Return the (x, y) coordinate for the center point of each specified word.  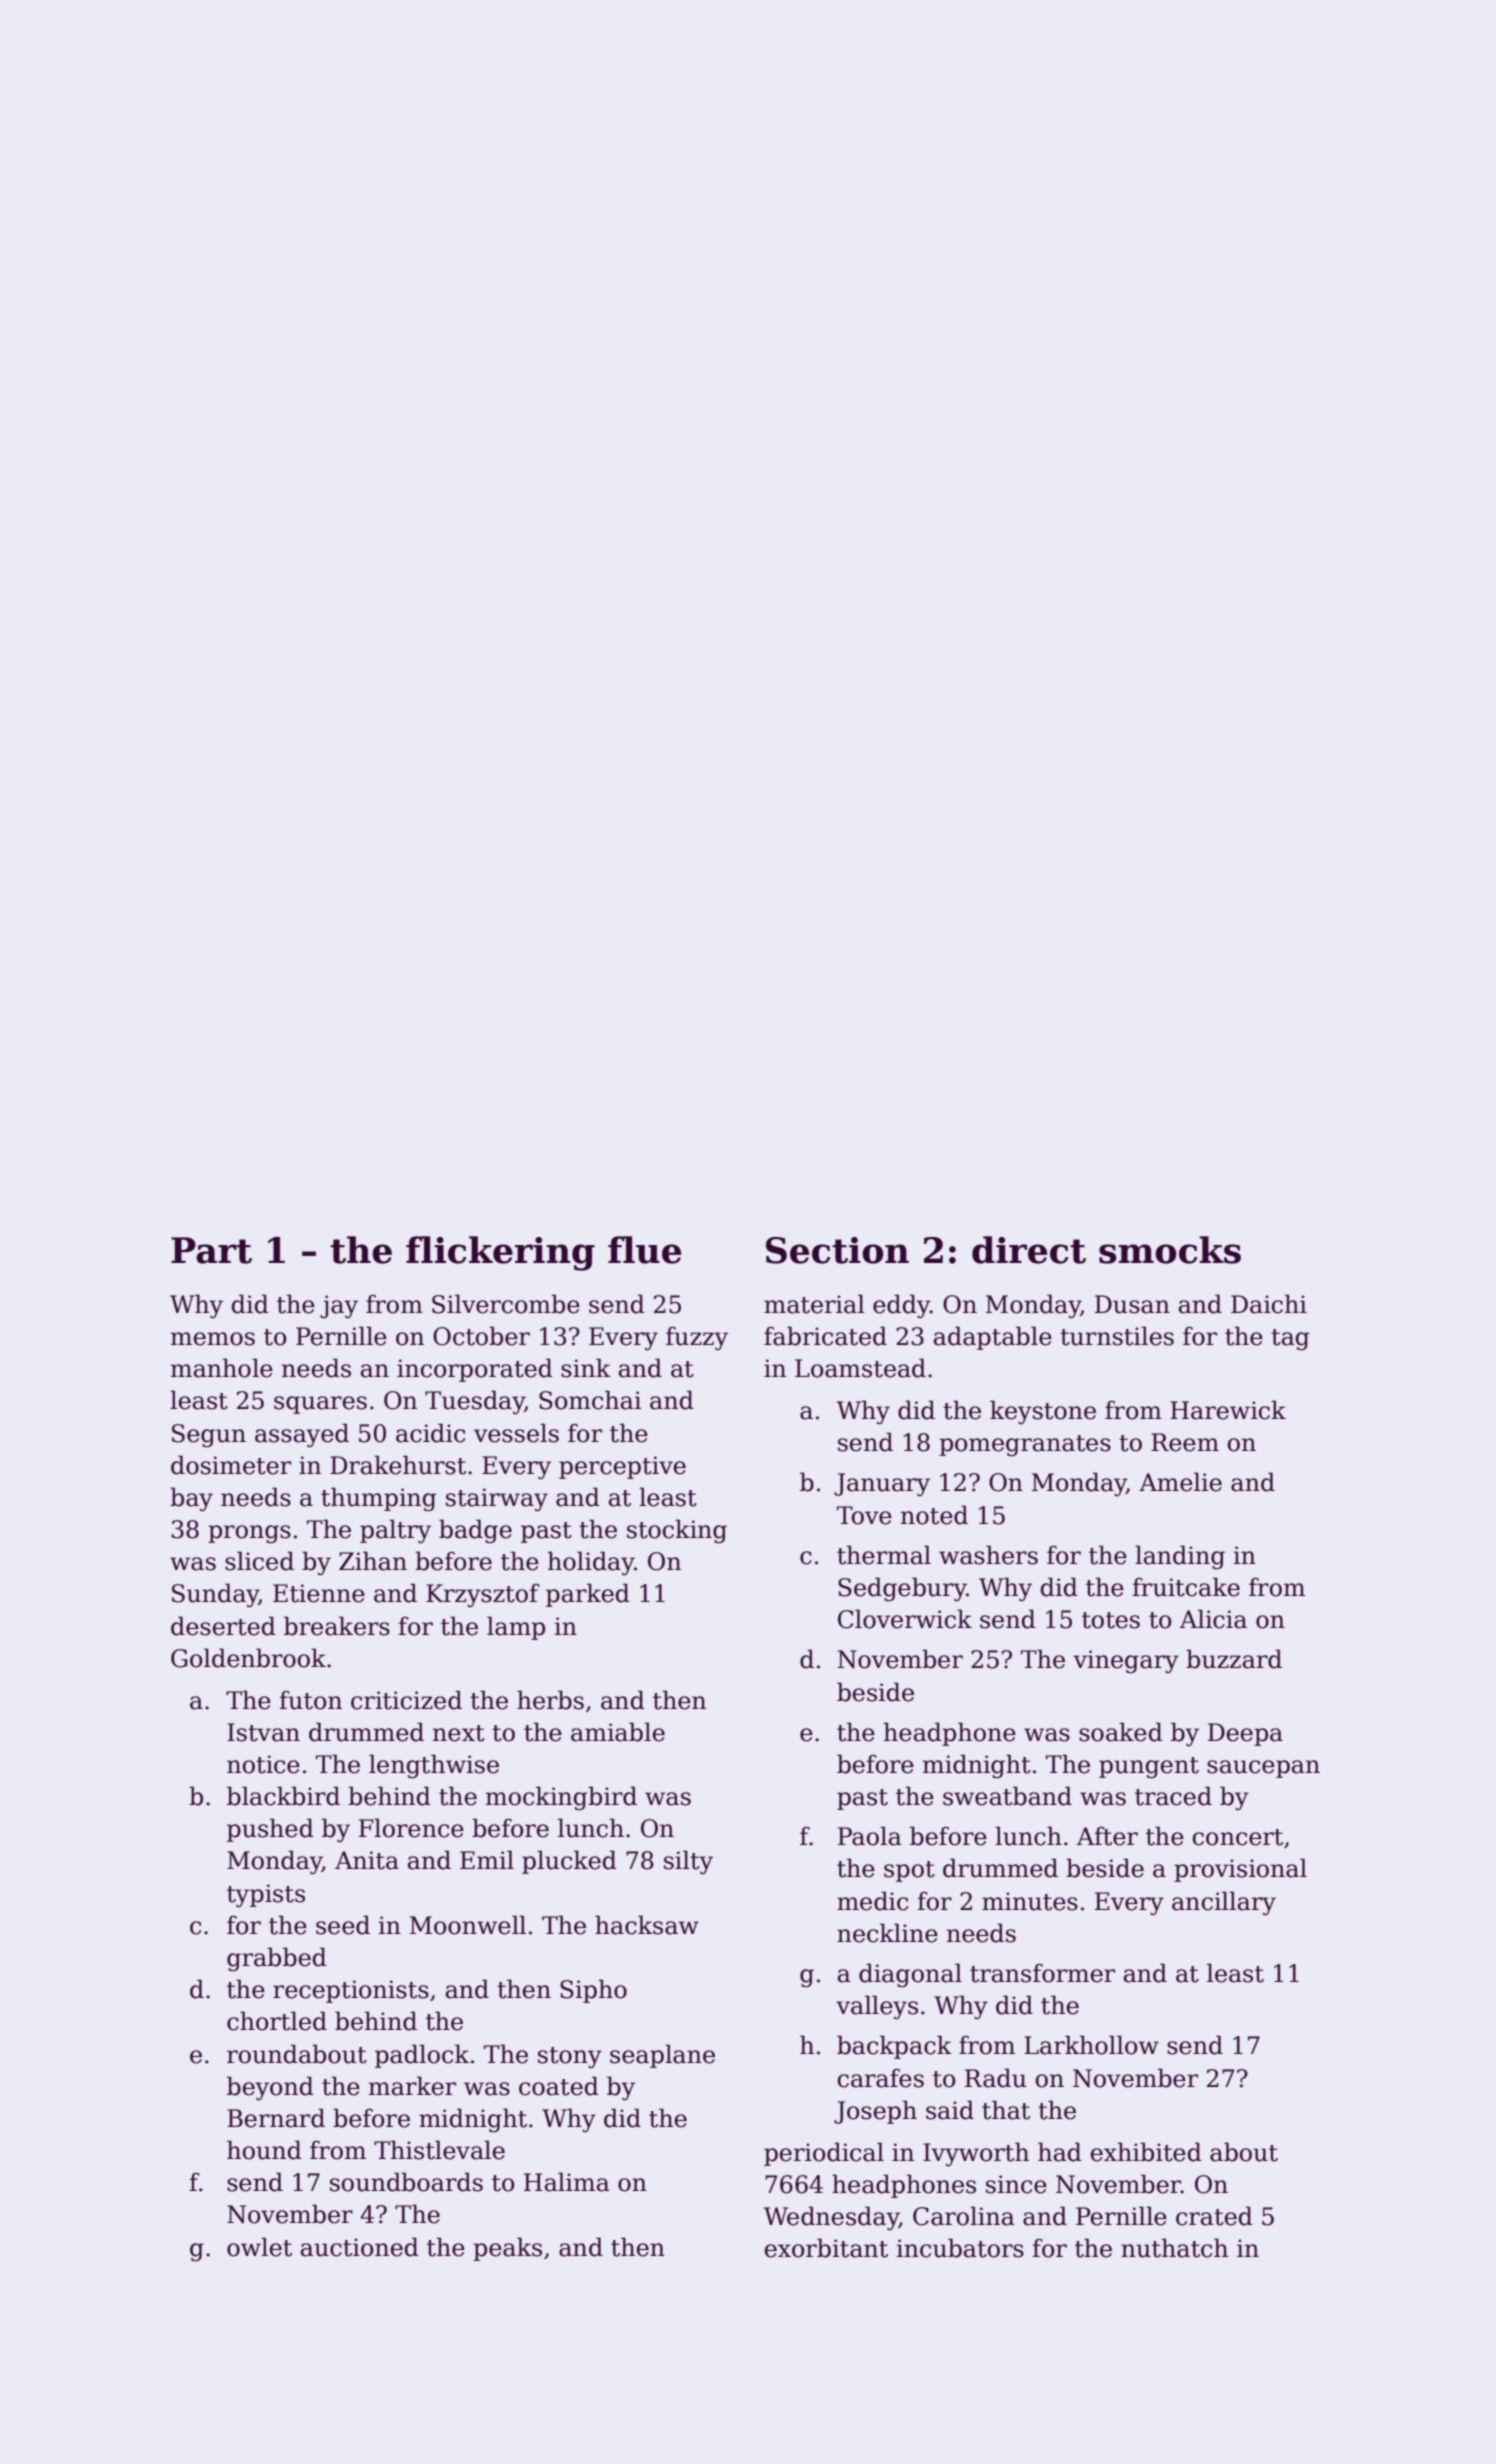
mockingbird (561, 1798)
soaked (1121, 1732)
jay (339, 1306)
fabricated (825, 1336)
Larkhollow (1091, 2045)
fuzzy (697, 1338)
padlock (422, 2056)
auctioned (360, 2247)
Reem (1185, 1442)
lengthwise (434, 1766)
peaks (507, 2249)
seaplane (662, 2056)
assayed (302, 1435)
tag (1290, 1339)
